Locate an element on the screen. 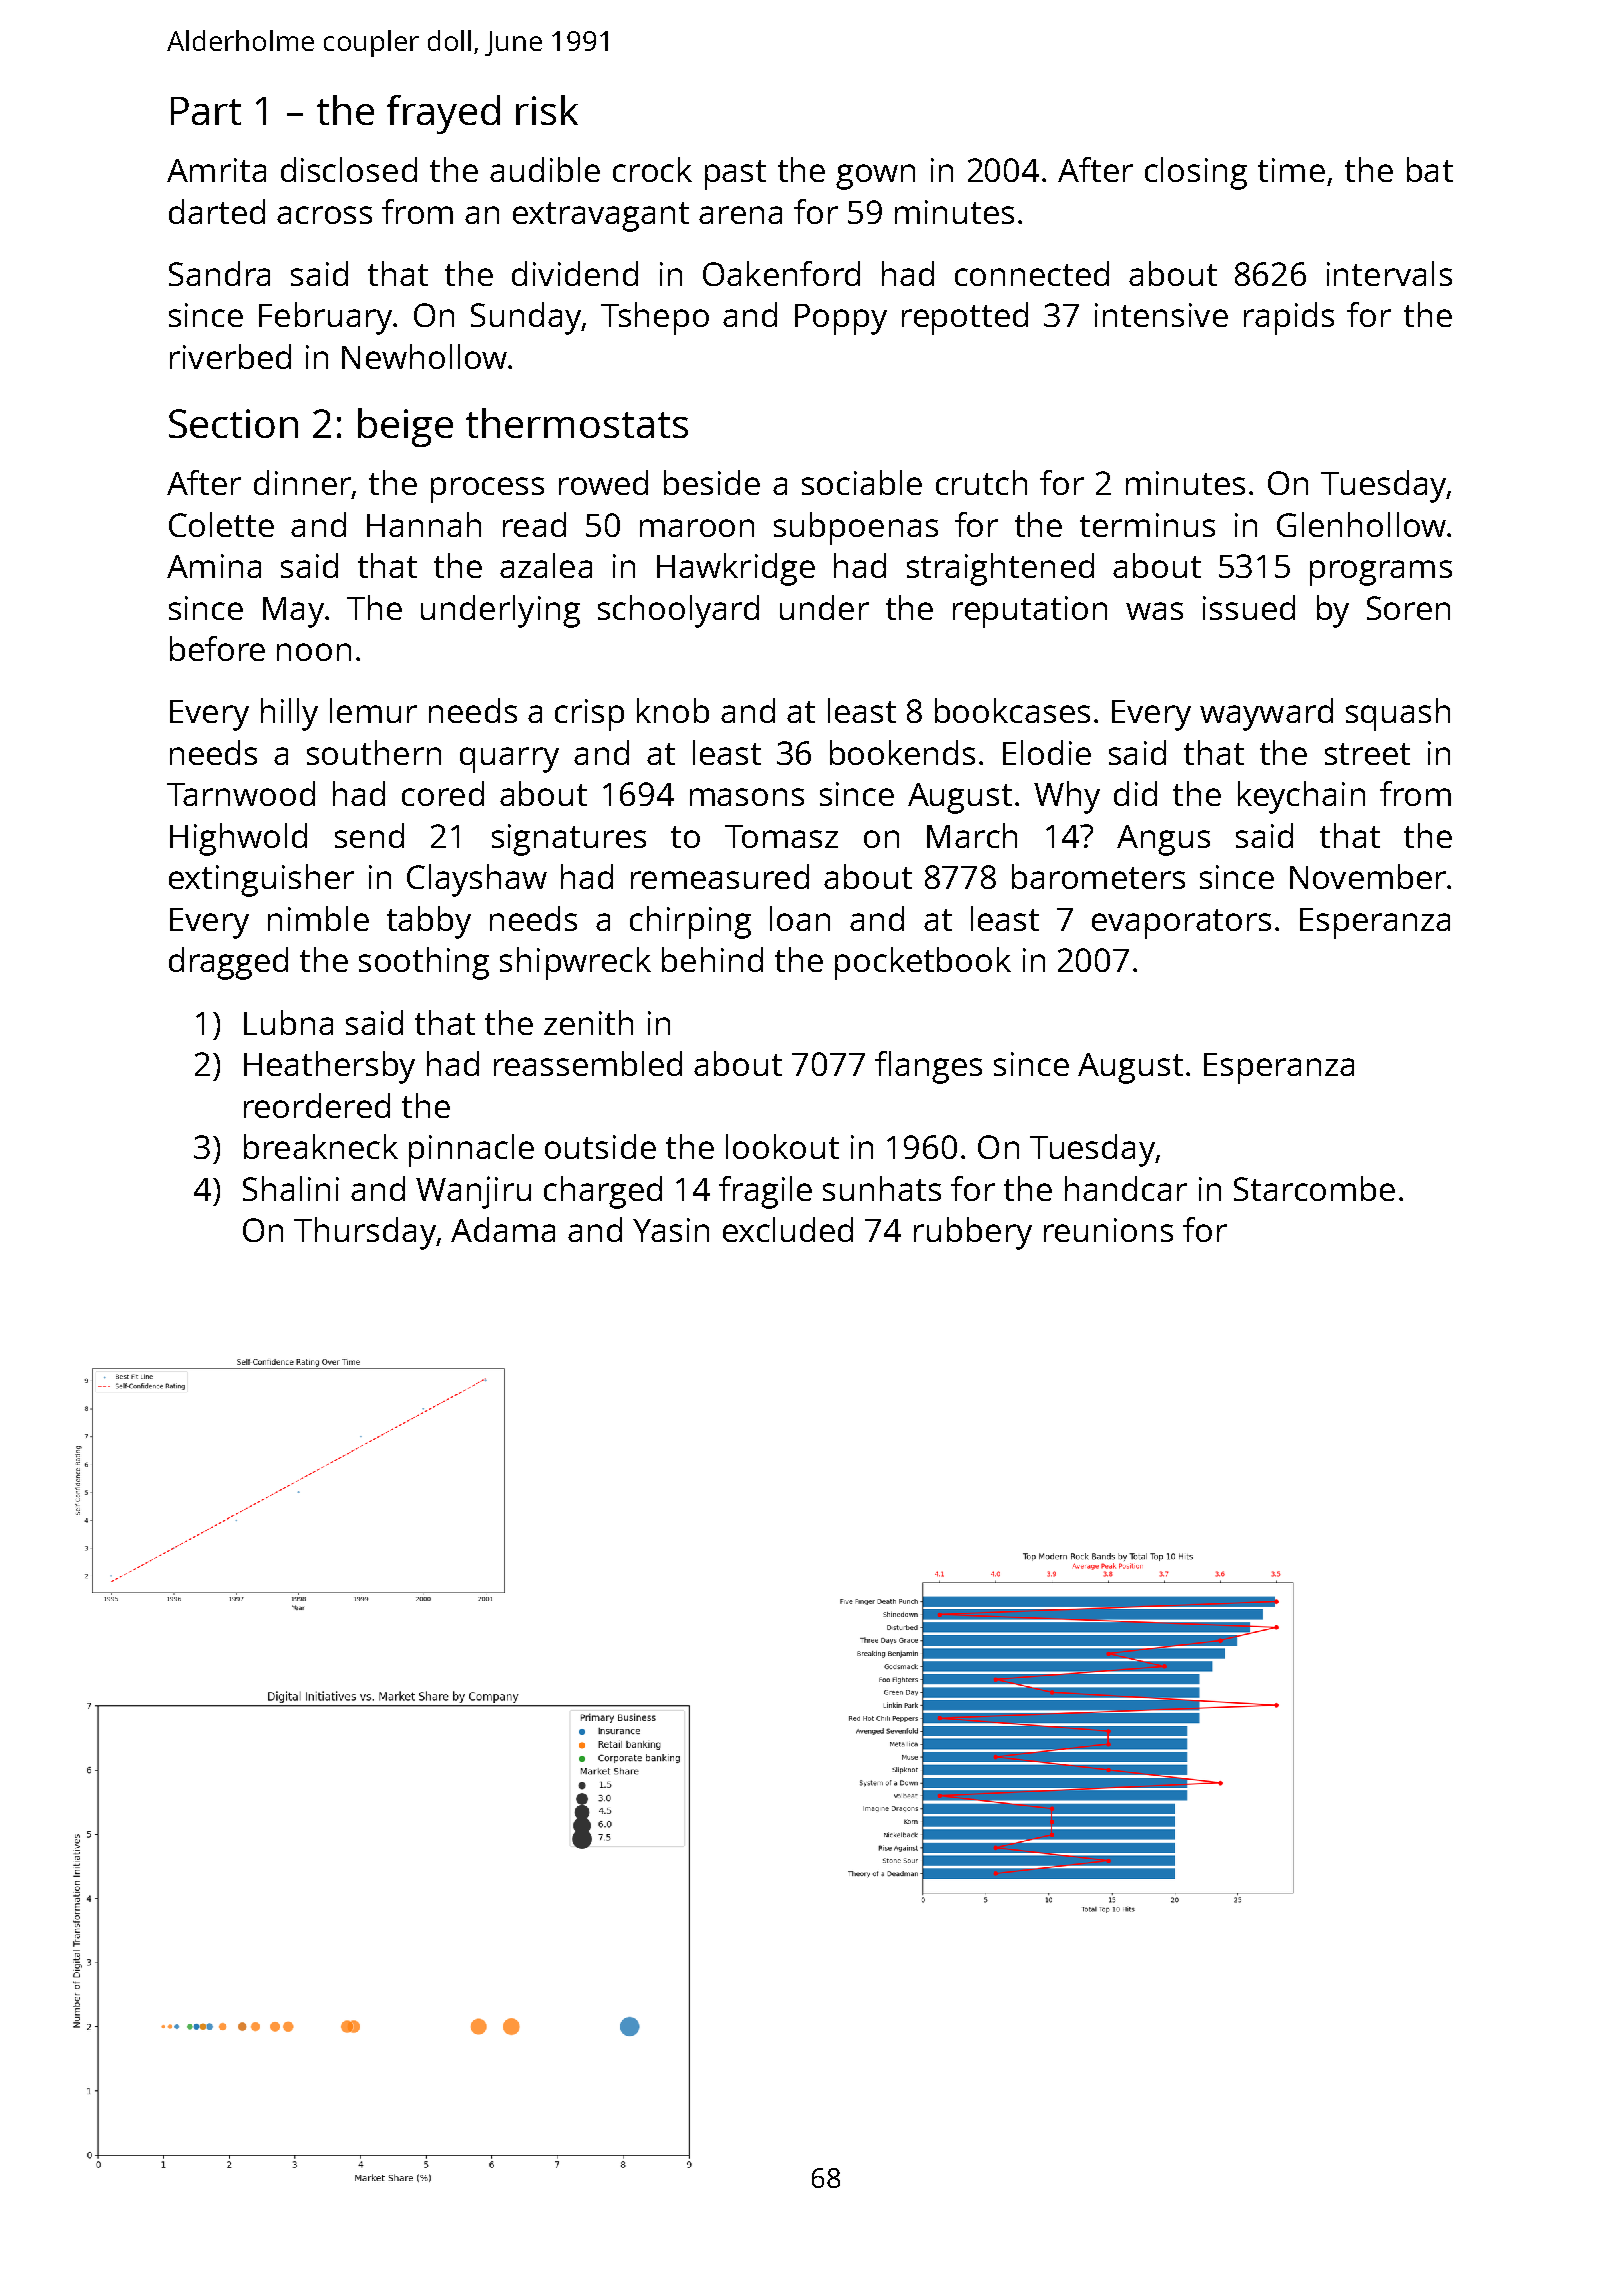  closing is located at coordinates (1196, 173).
